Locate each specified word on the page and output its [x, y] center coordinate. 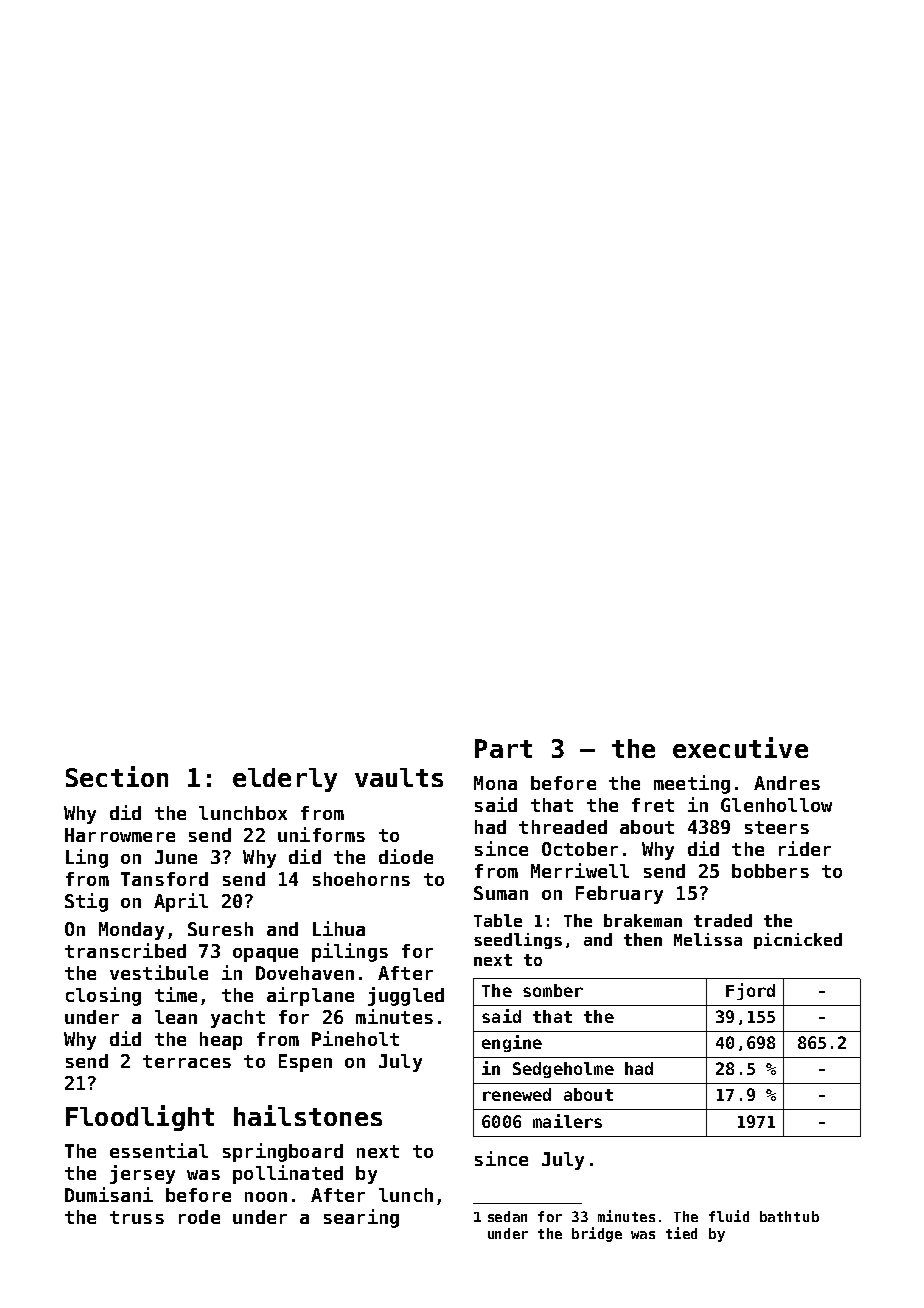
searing [361, 1218]
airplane [310, 996]
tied [681, 1233]
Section [117, 776]
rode [199, 1217]
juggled [406, 996]
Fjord [750, 991]
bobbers [770, 871]
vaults [399, 777]
